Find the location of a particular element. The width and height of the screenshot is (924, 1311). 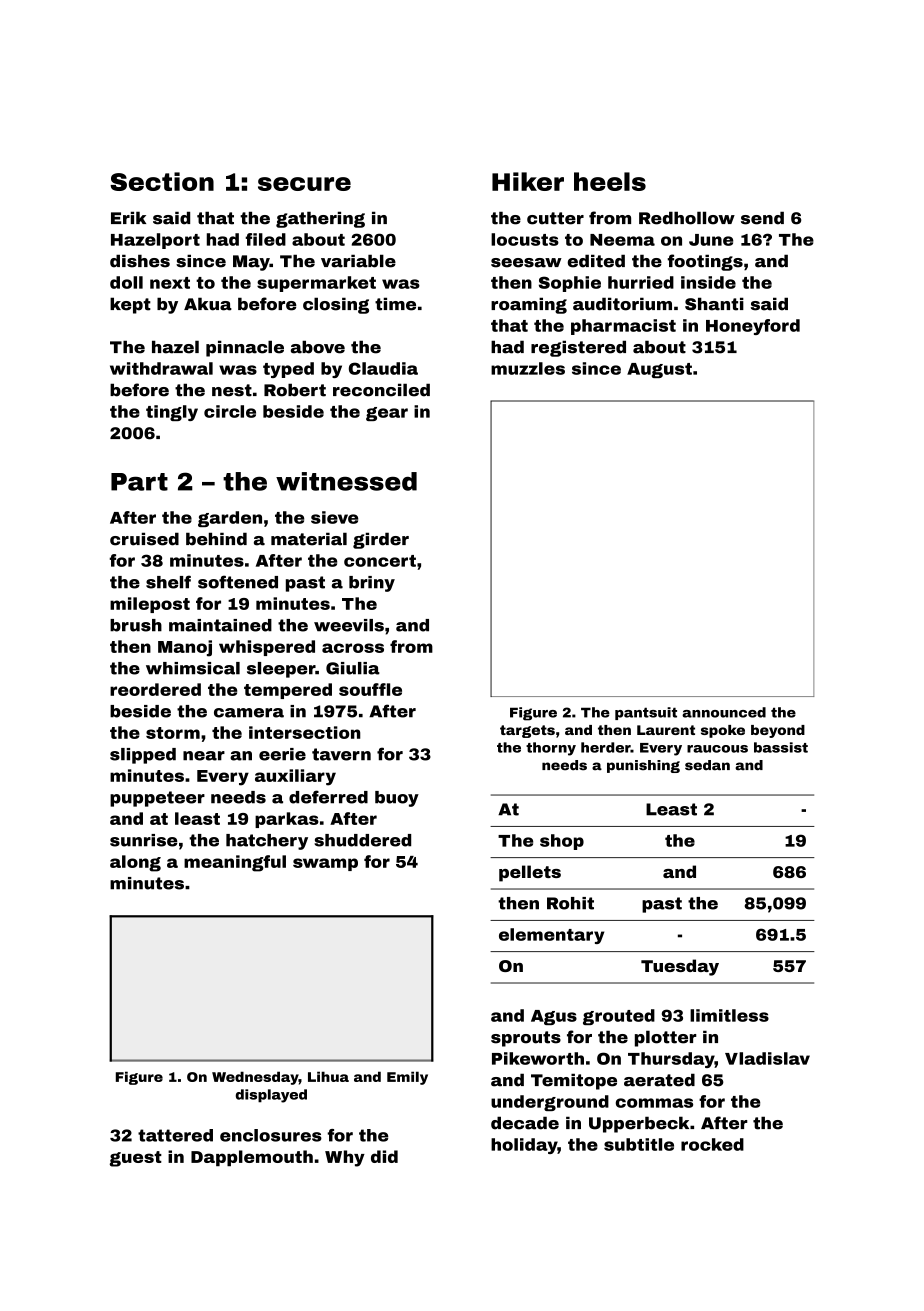

Hiker is located at coordinates (528, 181).
